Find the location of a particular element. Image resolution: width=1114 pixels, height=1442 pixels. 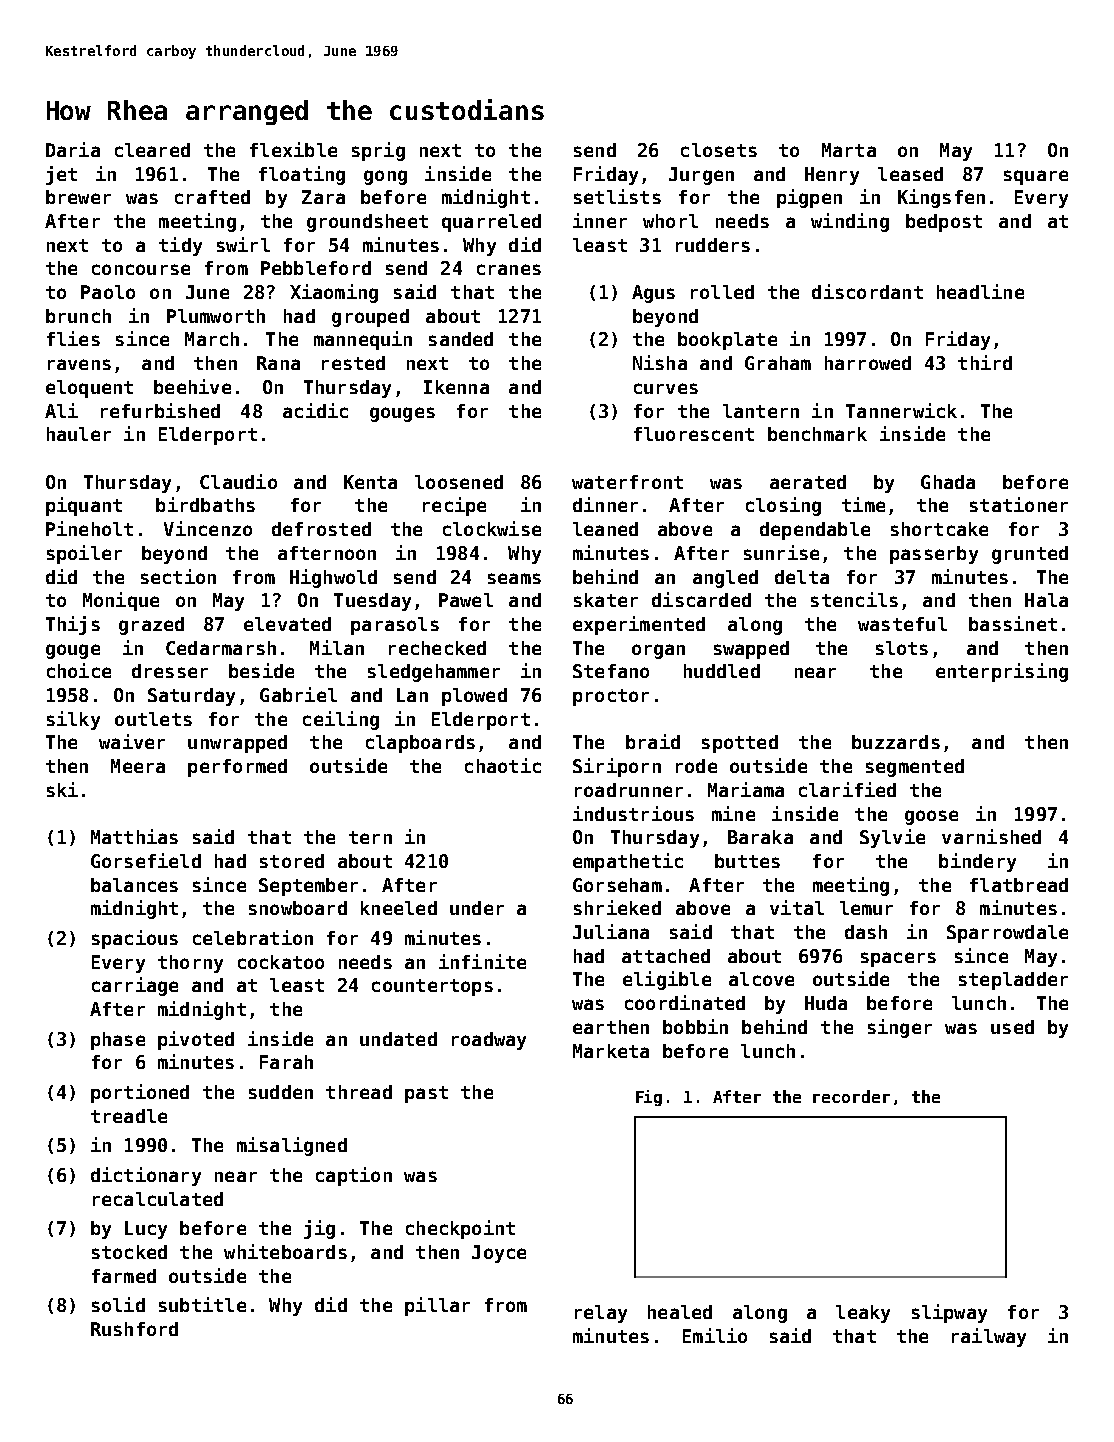

Stefano is located at coordinates (611, 671).
